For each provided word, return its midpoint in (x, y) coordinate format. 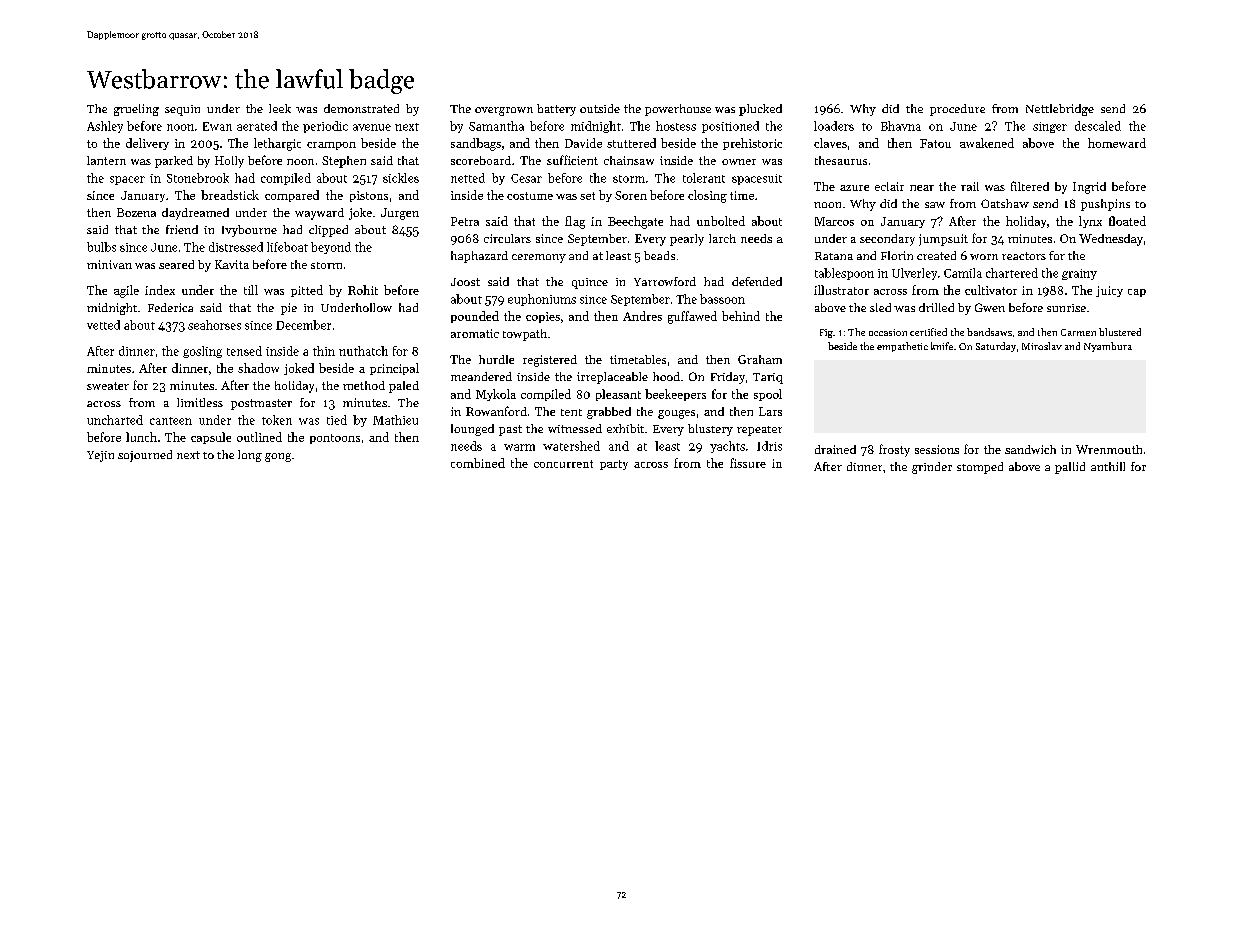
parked (174, 162)
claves (830, 143)
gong (278, 457)
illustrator (841, 290)
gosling (202, 352)
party (614, 465)
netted (468, 178)
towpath (525, 335)
